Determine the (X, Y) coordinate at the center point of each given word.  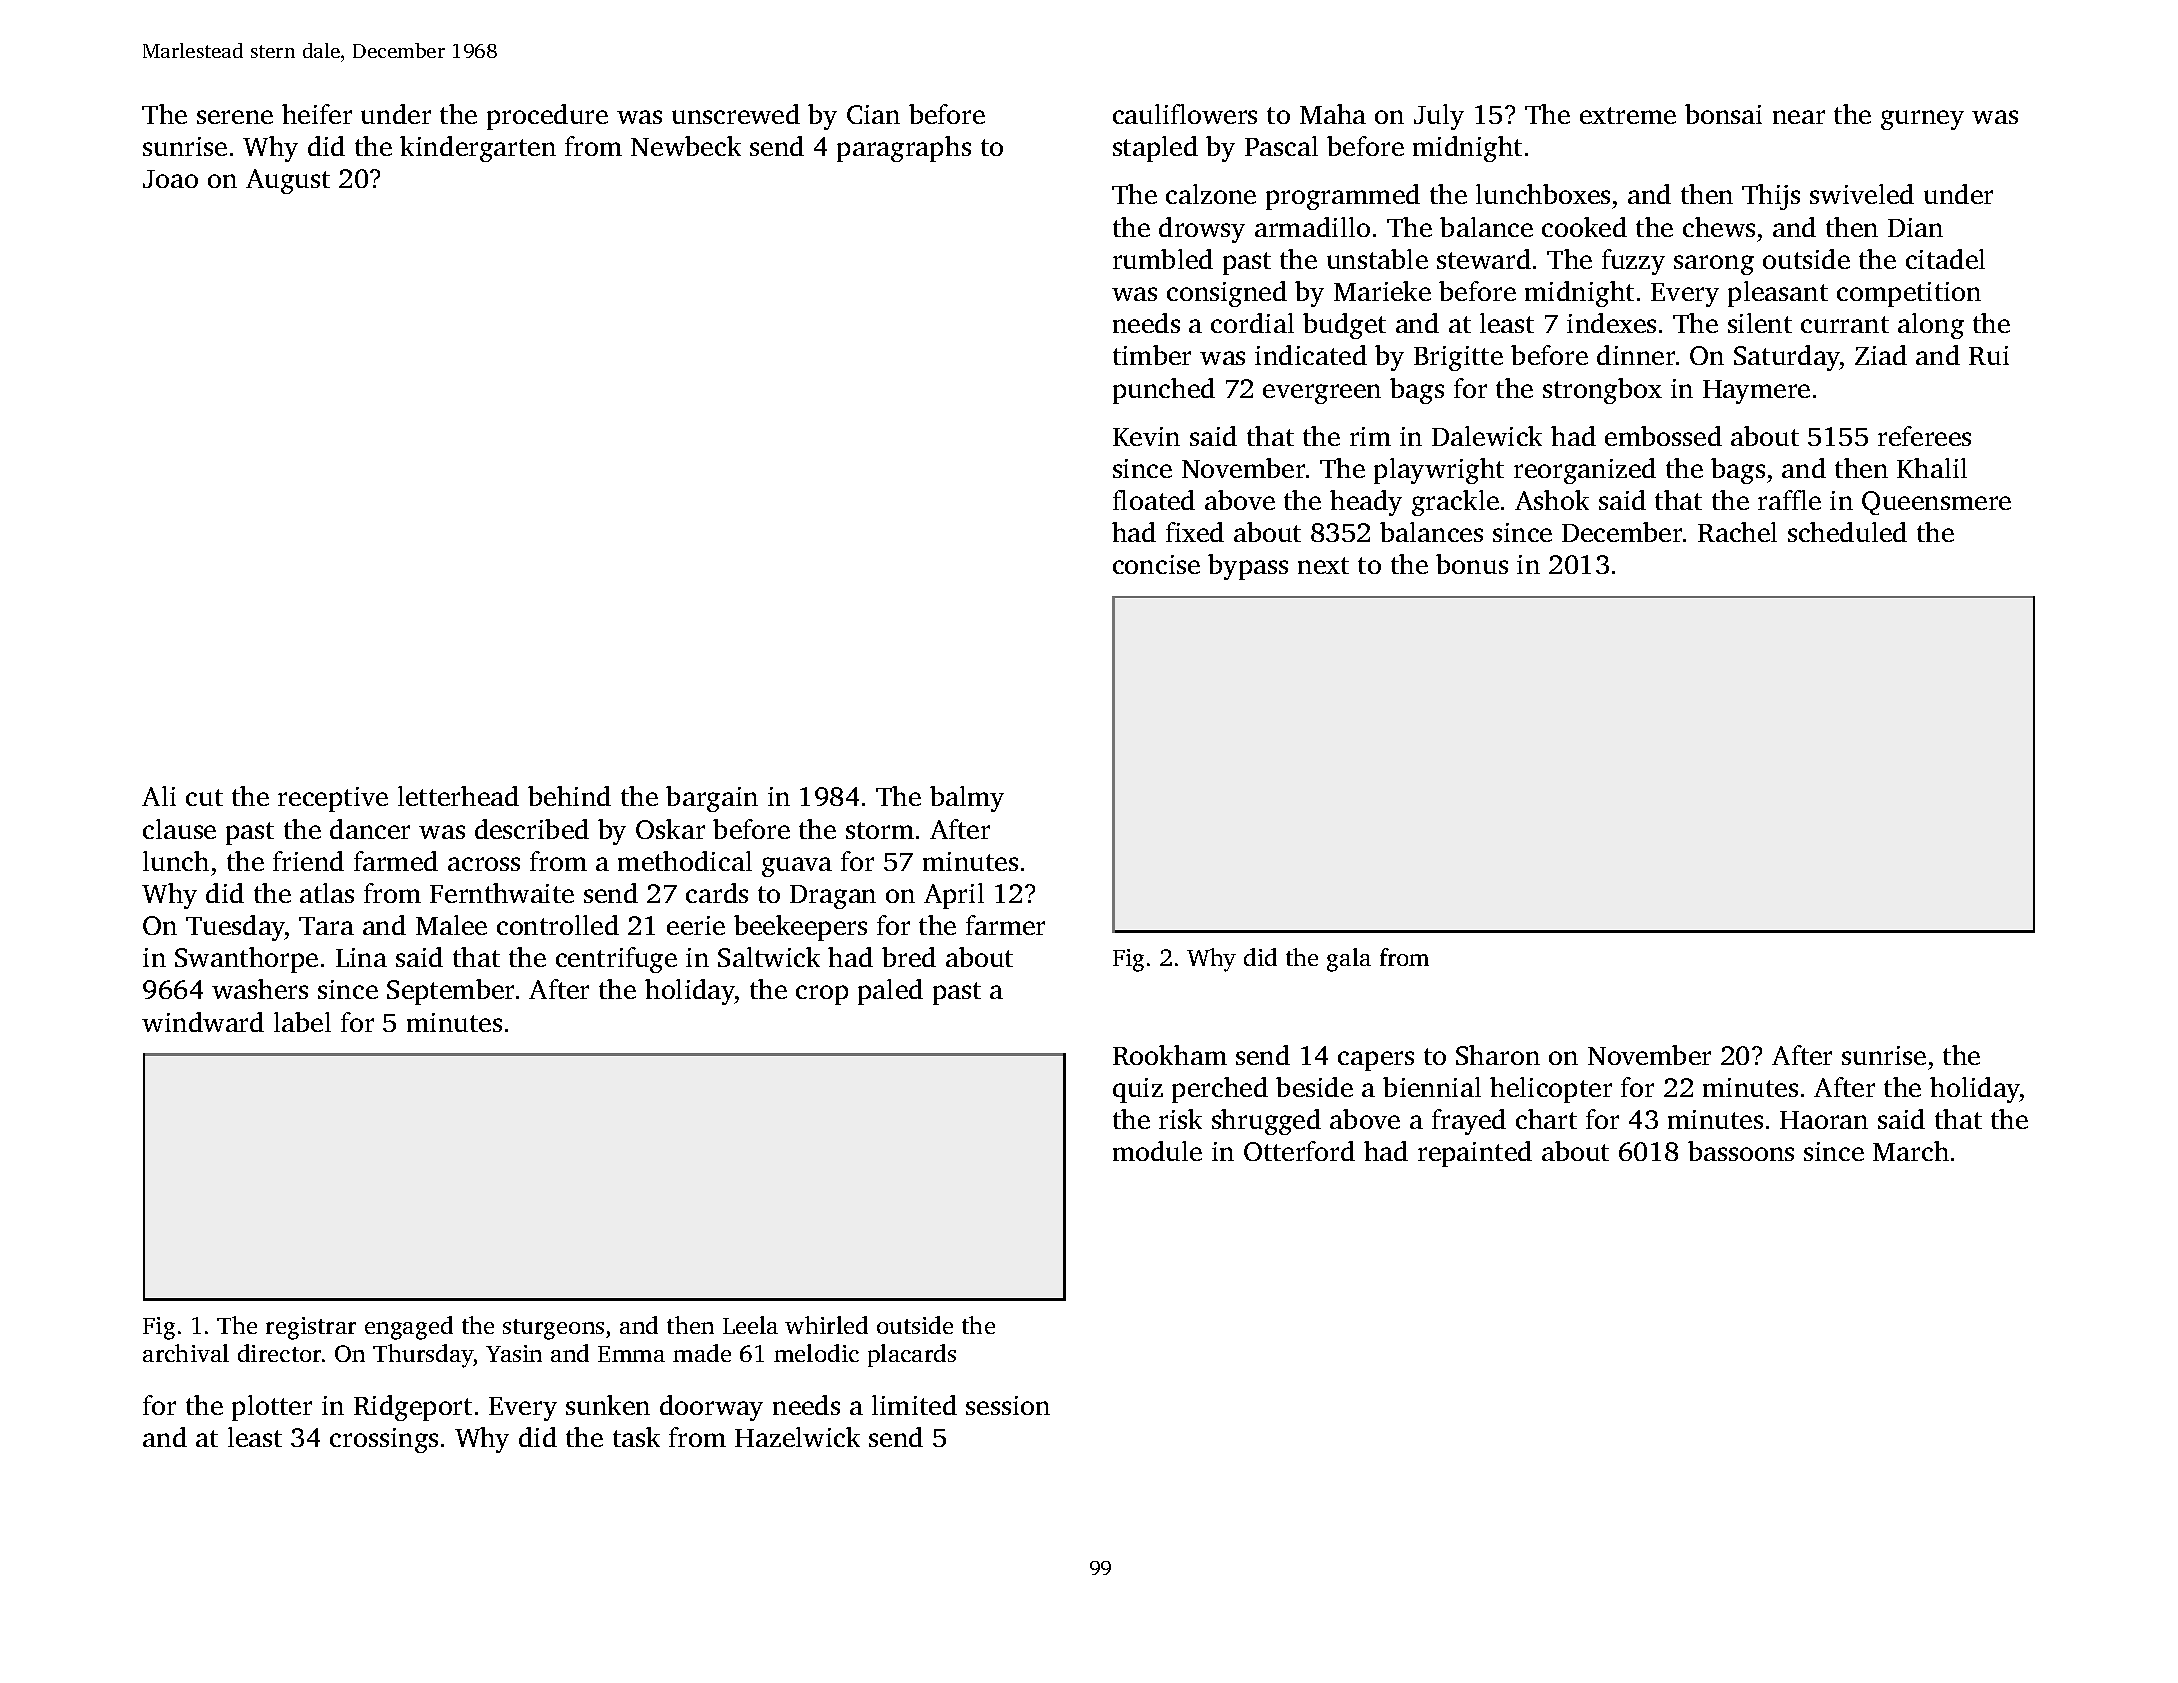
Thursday (423, 1356)
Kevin (1146, 436)
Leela (750, 1325)
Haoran (1824, 1120)
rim (1370, 436)
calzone (1211, 194)
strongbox (1602, 391)
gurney (1922, 120)
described (532, 829)
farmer (1005, 925)
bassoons (1741, 1151)
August (288, 181)
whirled (826, 1325)
